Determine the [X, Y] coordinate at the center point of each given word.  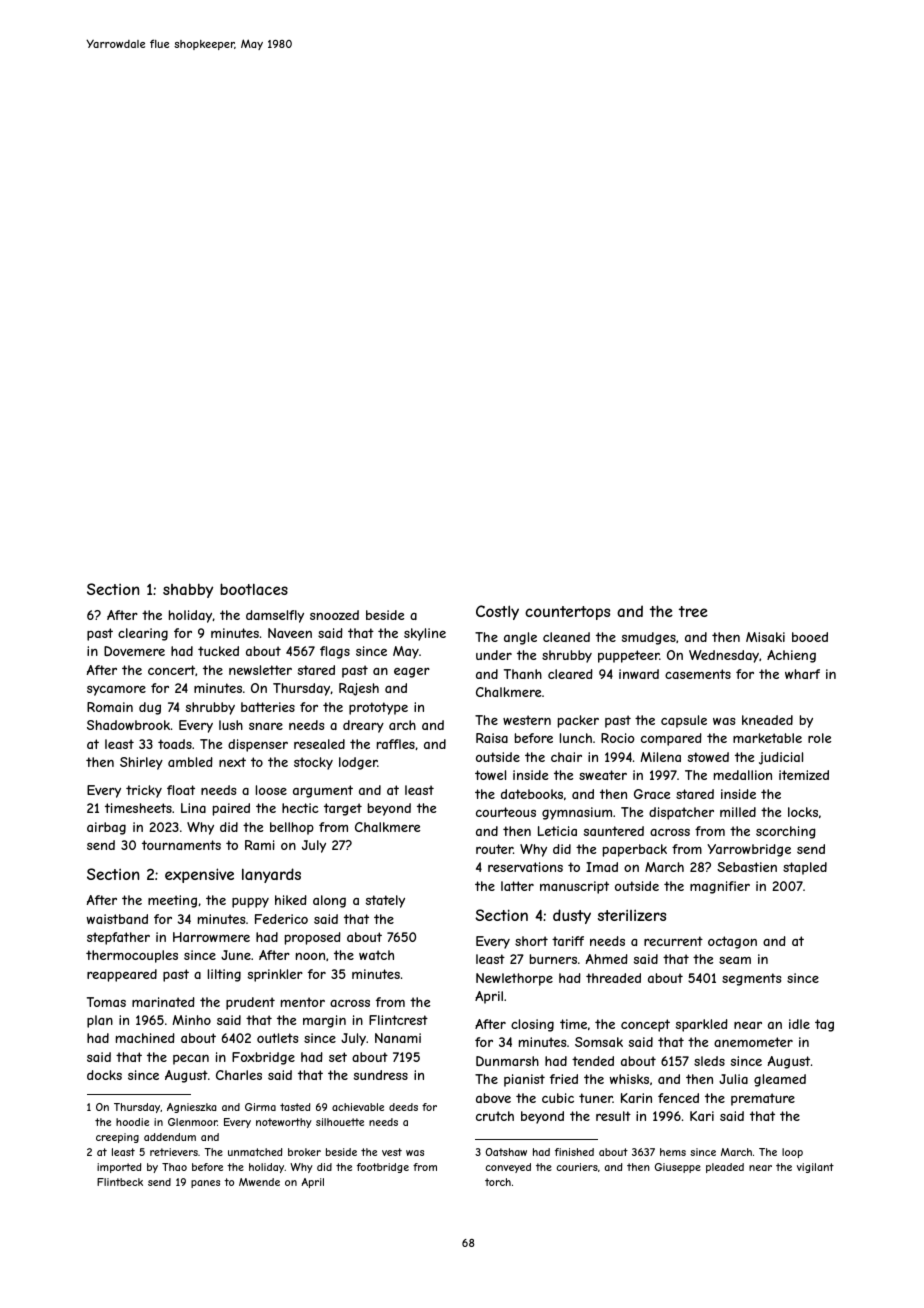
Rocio [618, 738]
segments [752, 979]
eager [412, 672]
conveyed [508, 1168]
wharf [802, 674]
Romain [110, 707]
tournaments [181, 845]
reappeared [122, 975]
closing [532, 1025]
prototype [378, 708]
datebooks [532, 794]
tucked [218, 651]
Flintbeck [120, 1182]
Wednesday [724, 656]
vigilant [815, 1168]
